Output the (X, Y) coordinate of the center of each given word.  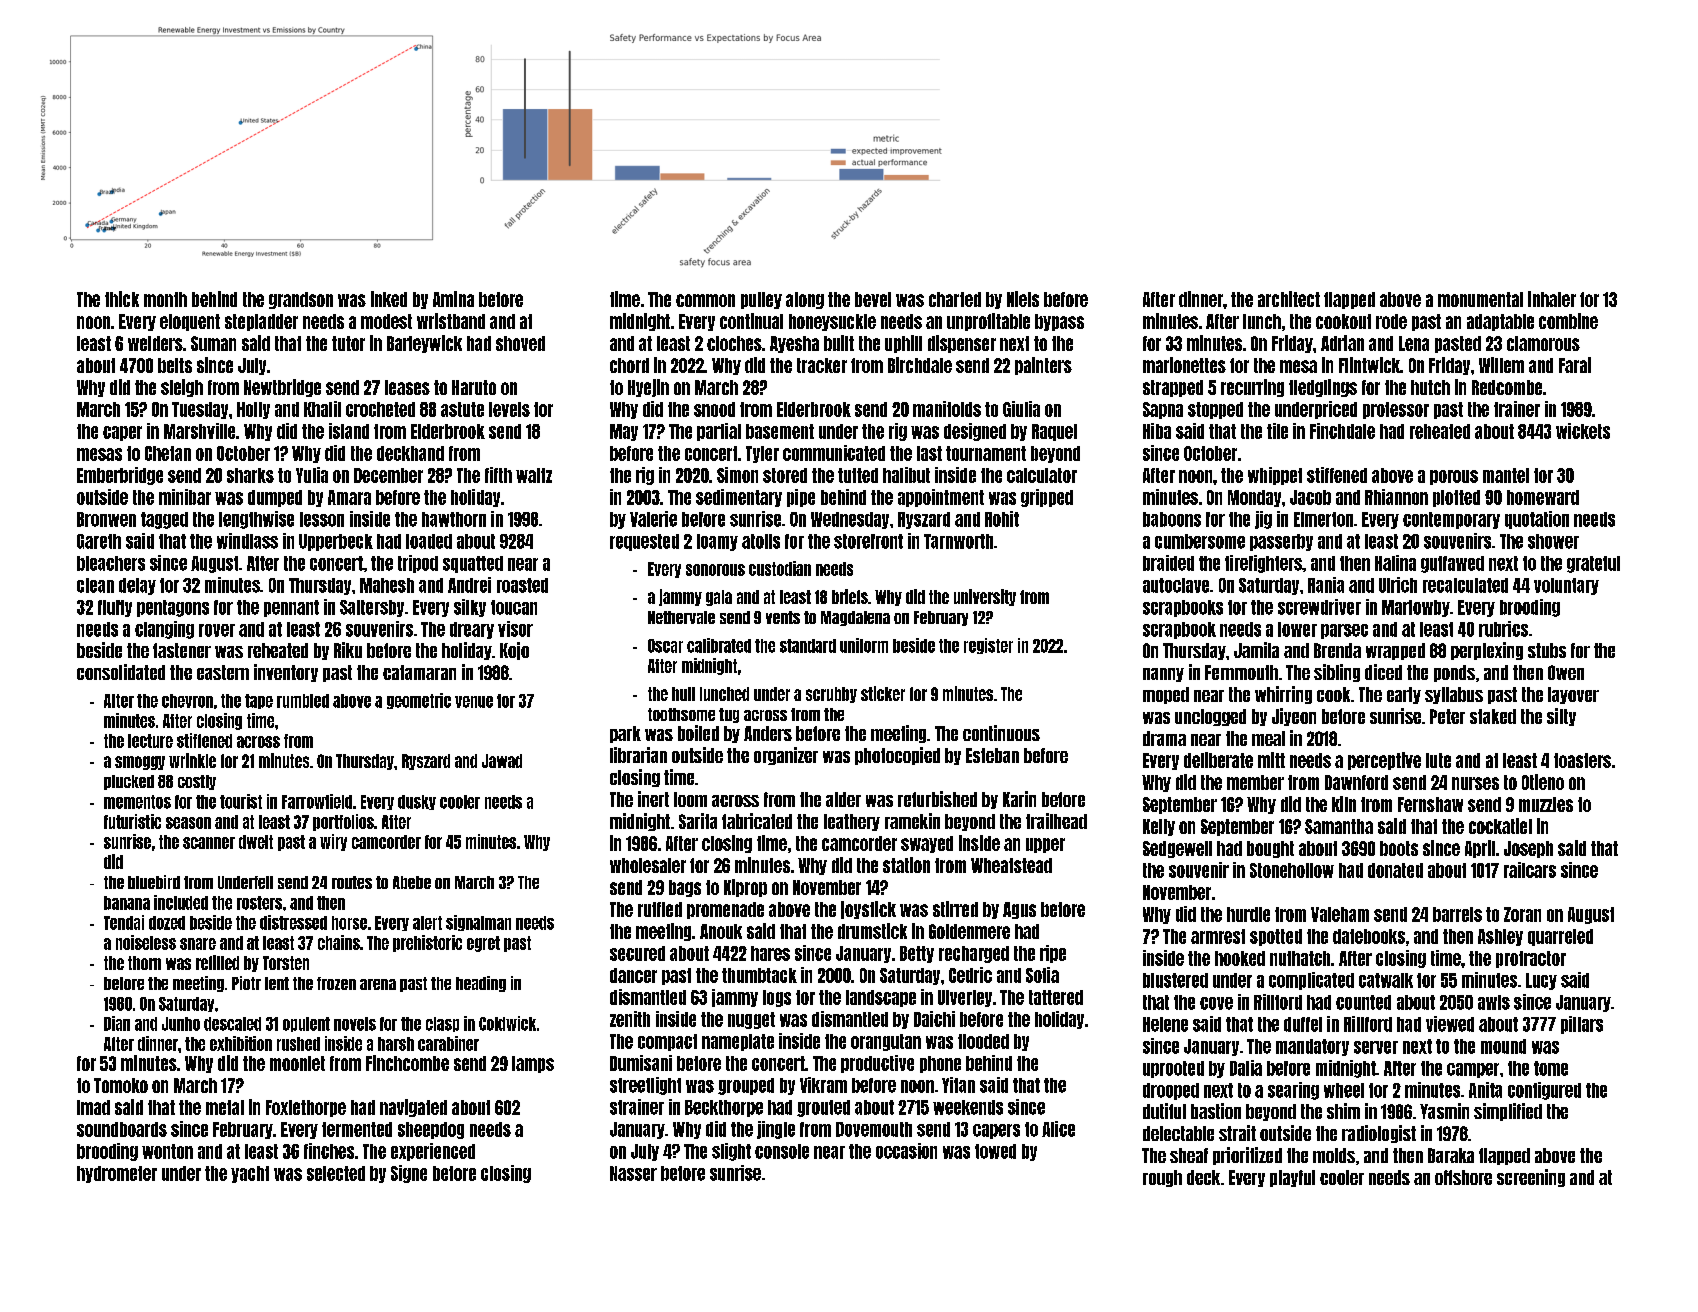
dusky (417, 802)
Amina (453, 299)
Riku (348, 650)
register (988, 646)
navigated (413, 1108)
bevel (873, 299)
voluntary (1566, 586)
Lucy (1541, 981)
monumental (1480, 299)
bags (685, 888)
